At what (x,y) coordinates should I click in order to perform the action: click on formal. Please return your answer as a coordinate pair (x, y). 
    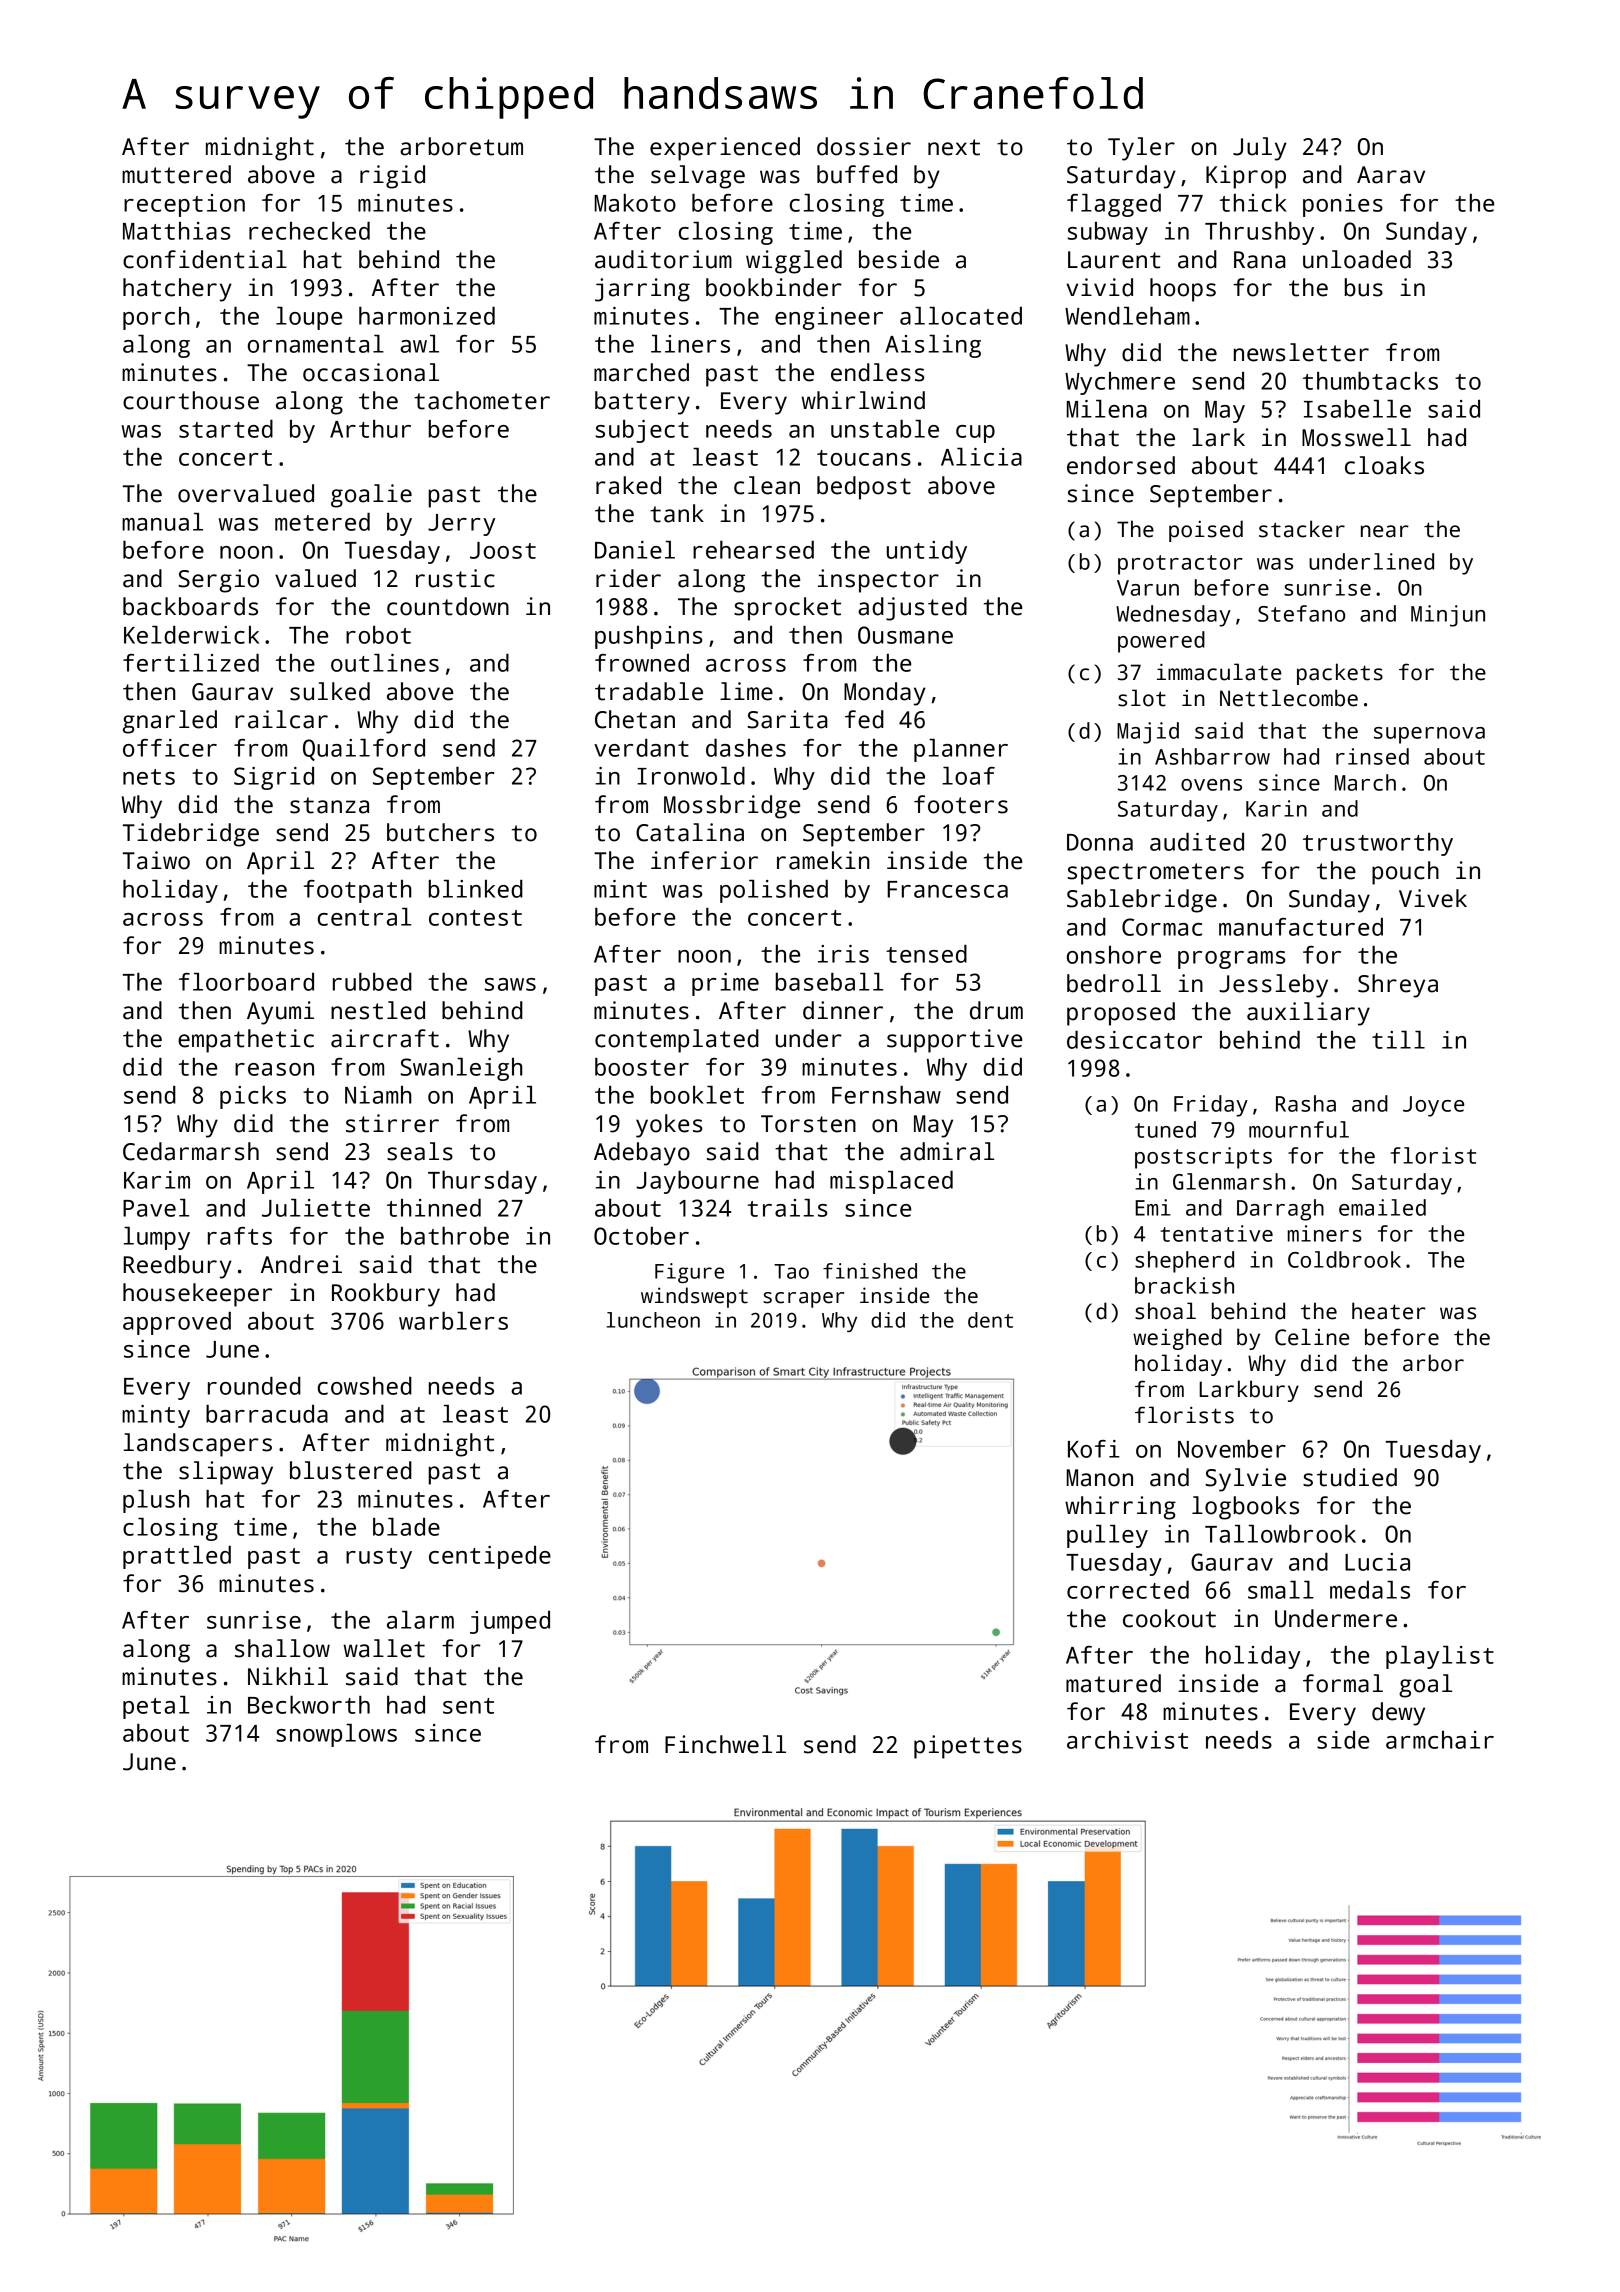
    Looking at the image, I should click on (1343, 1683).
